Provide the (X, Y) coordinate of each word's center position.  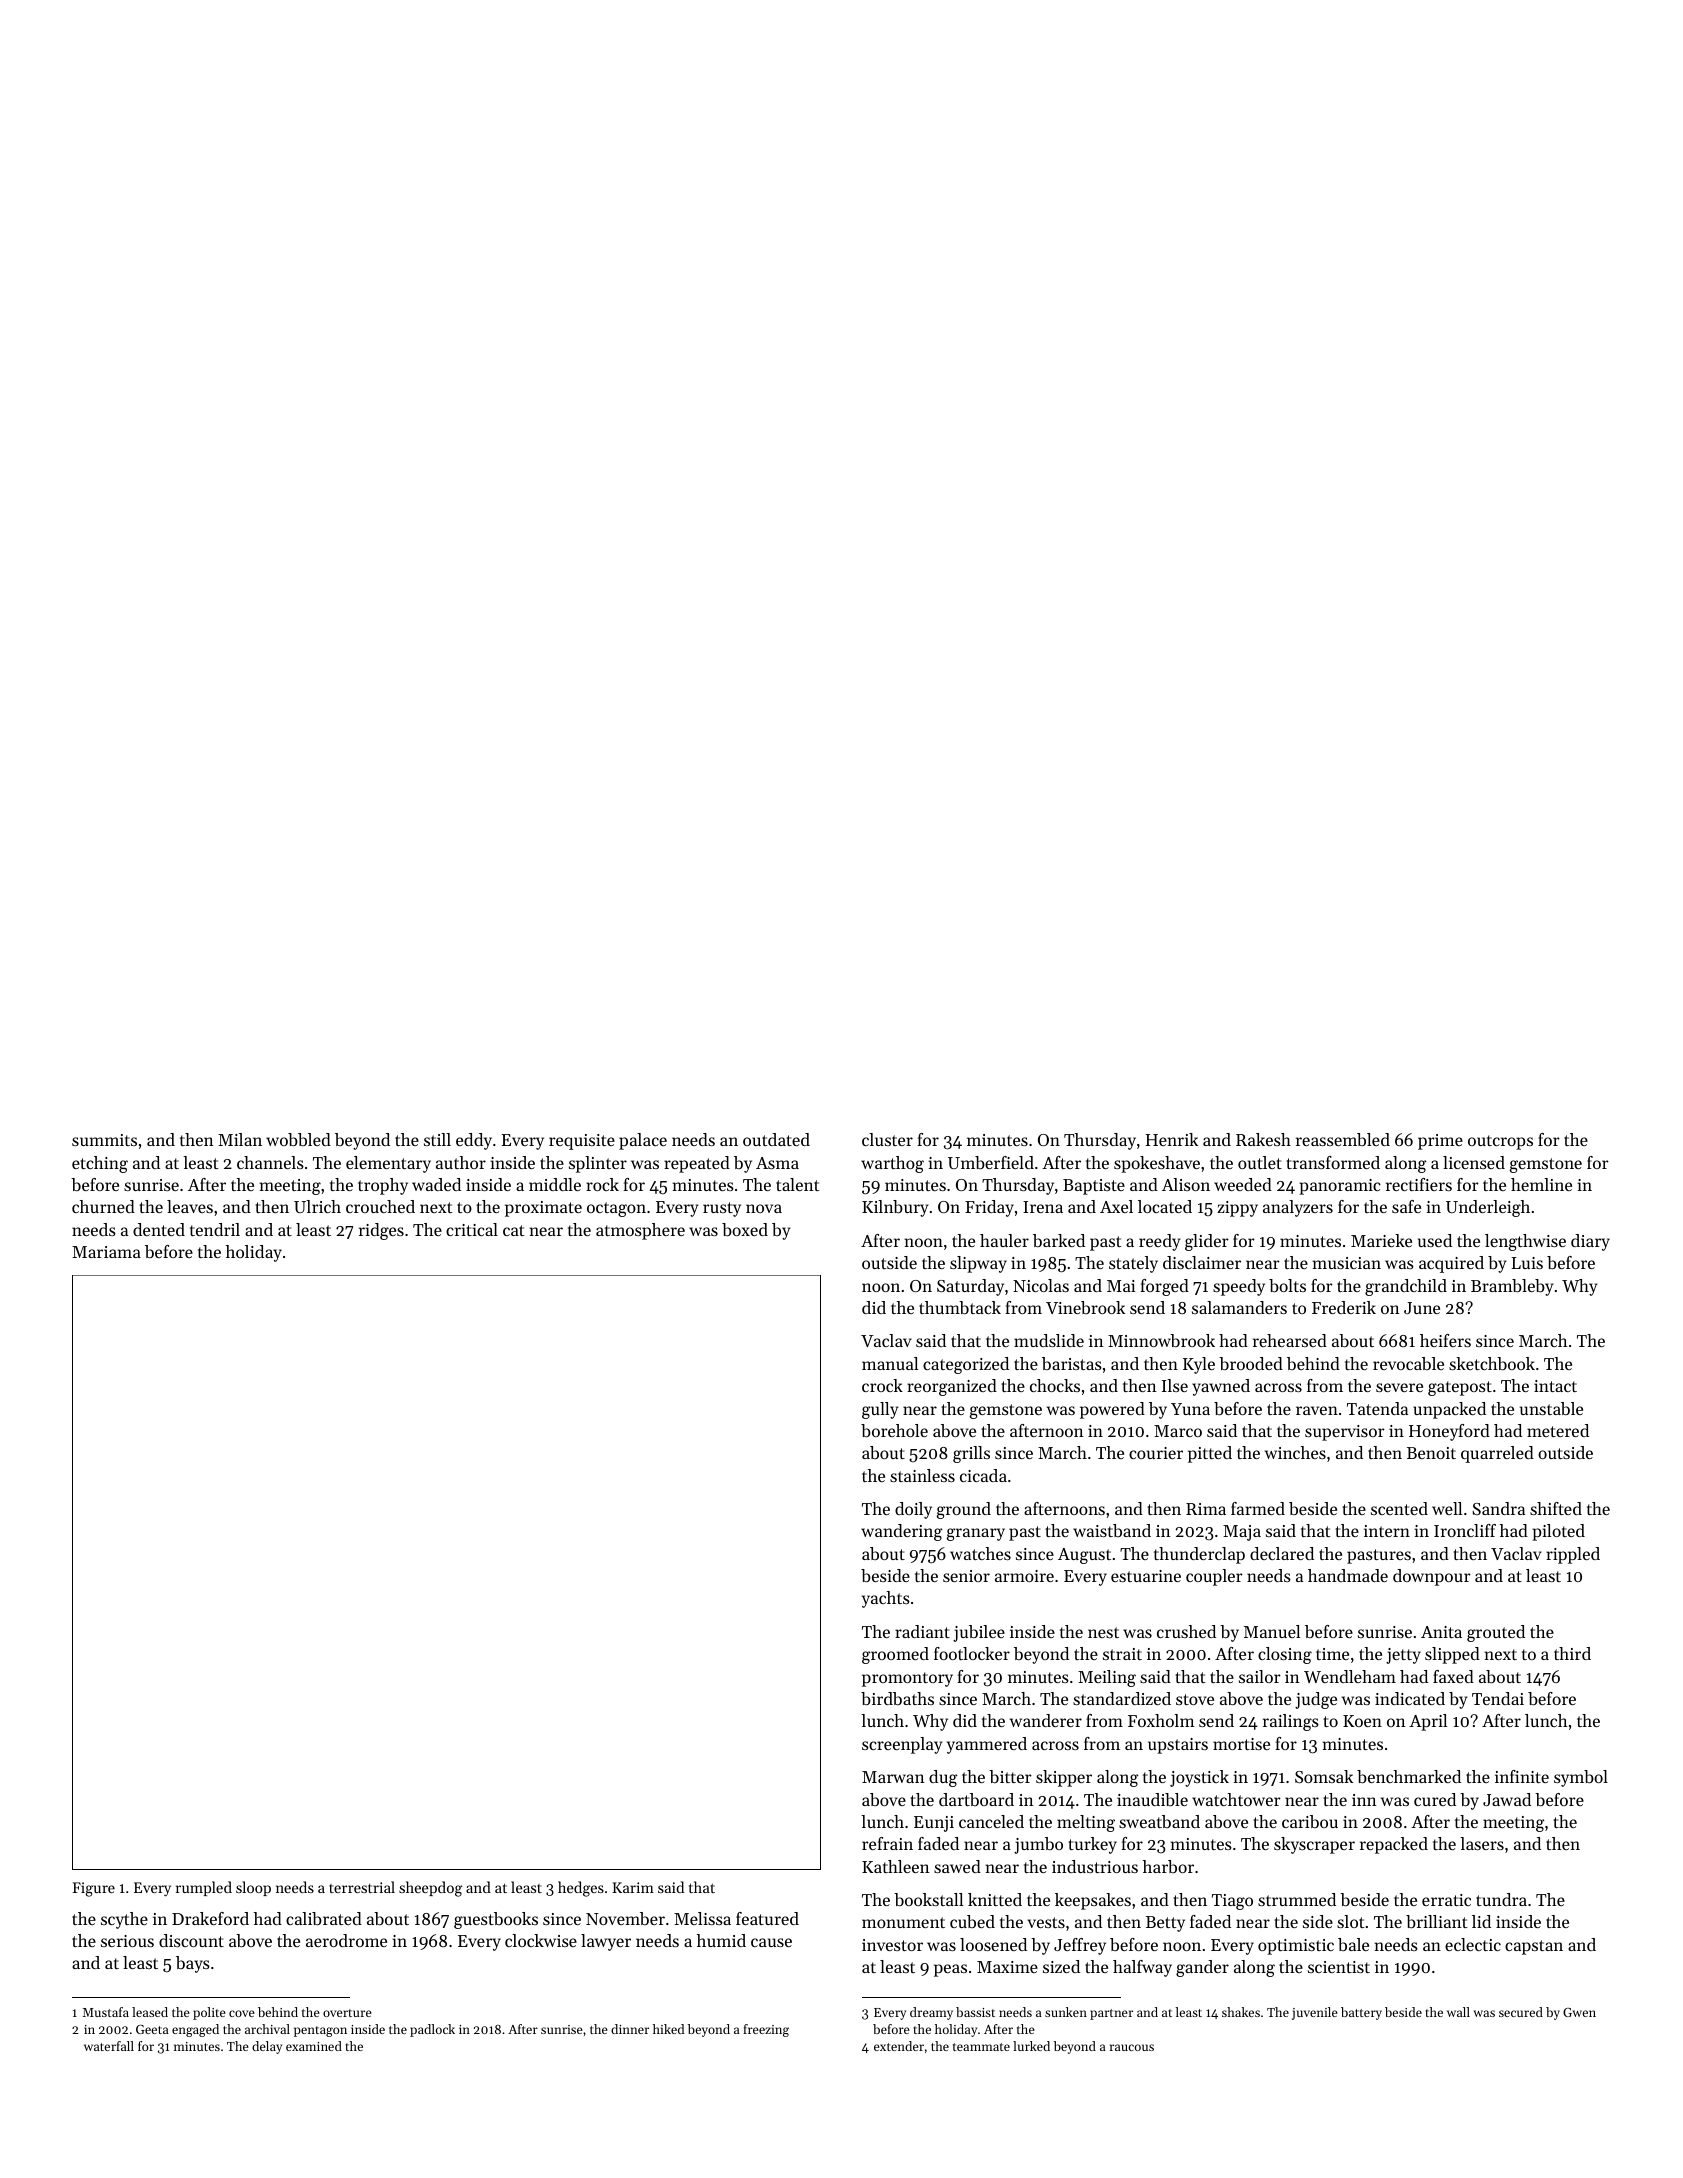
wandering (901, 1532)
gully (880, 1410)
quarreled (1497, 1454)
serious (127, 1941)
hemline (1541, 1184)
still (437, 1139)
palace (643, 1141)
